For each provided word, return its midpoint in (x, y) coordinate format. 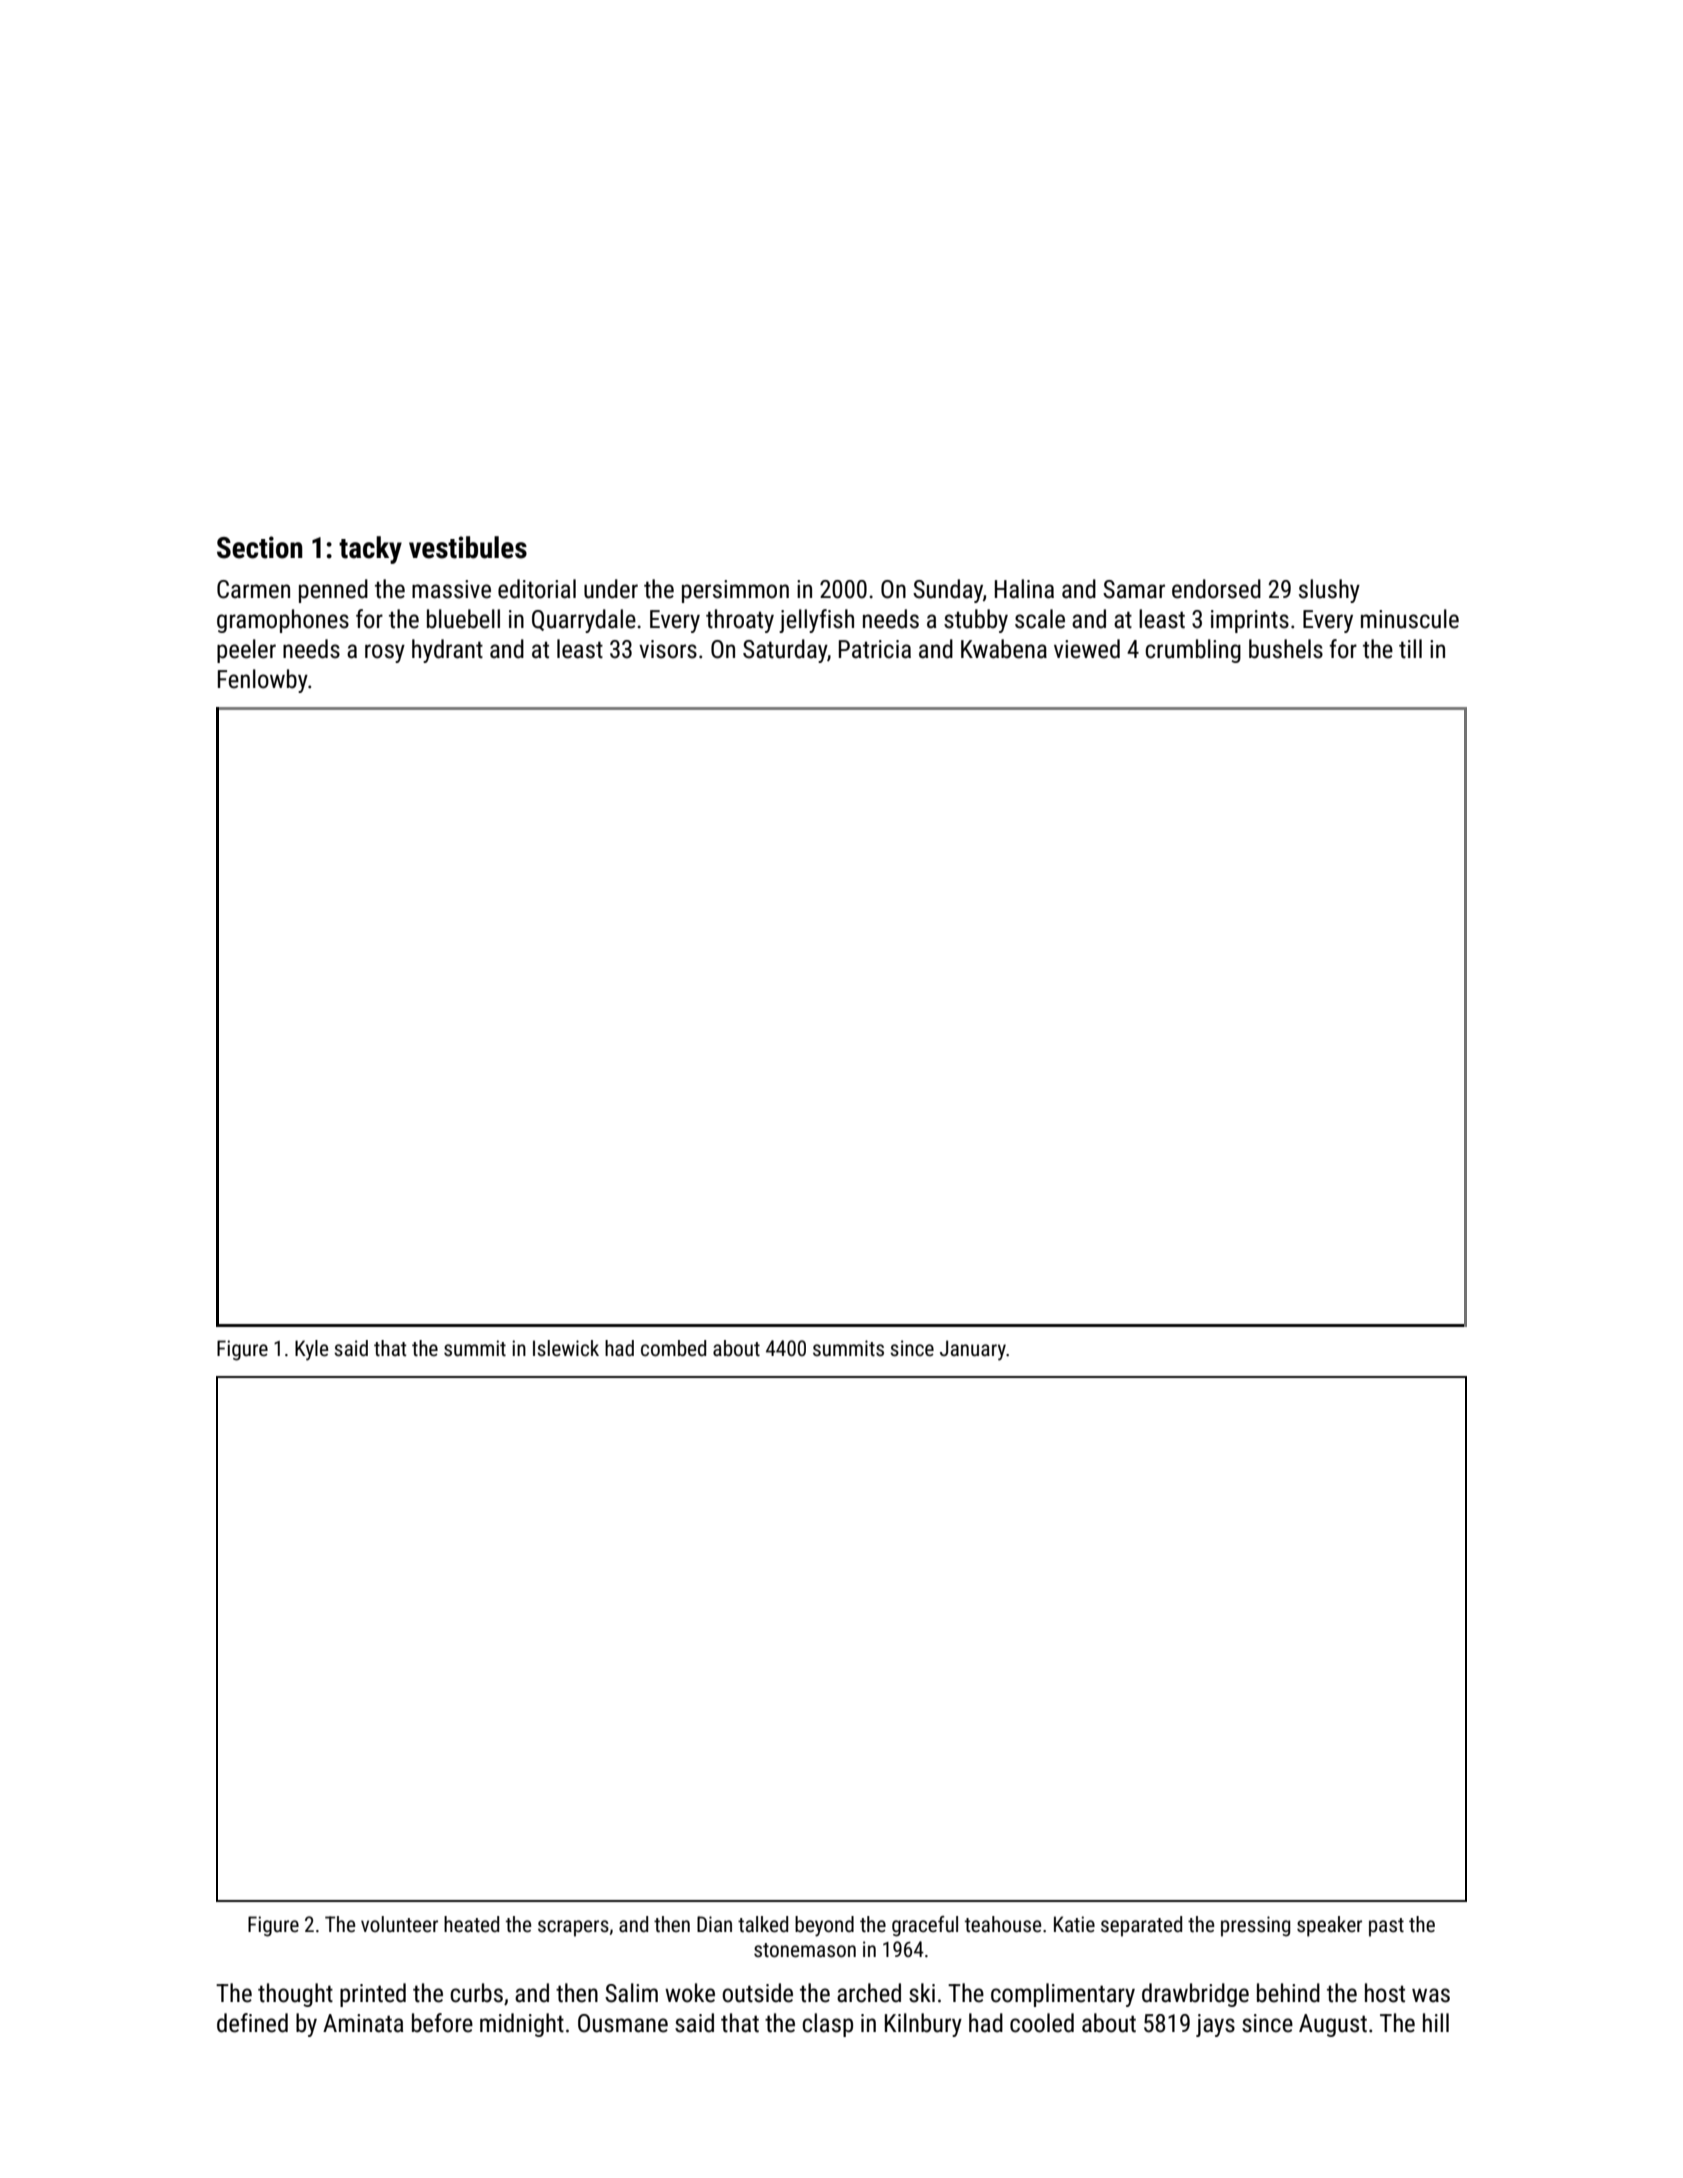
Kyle (311, 1350)
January (973, 1350)
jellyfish (816, 621)
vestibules (468, 547)
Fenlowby (263, 681)
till (1410, 649)
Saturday (785, 651)
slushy (1329, 591)
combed (673, 1348)
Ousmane (623, 2023)
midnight (522, 2025)
